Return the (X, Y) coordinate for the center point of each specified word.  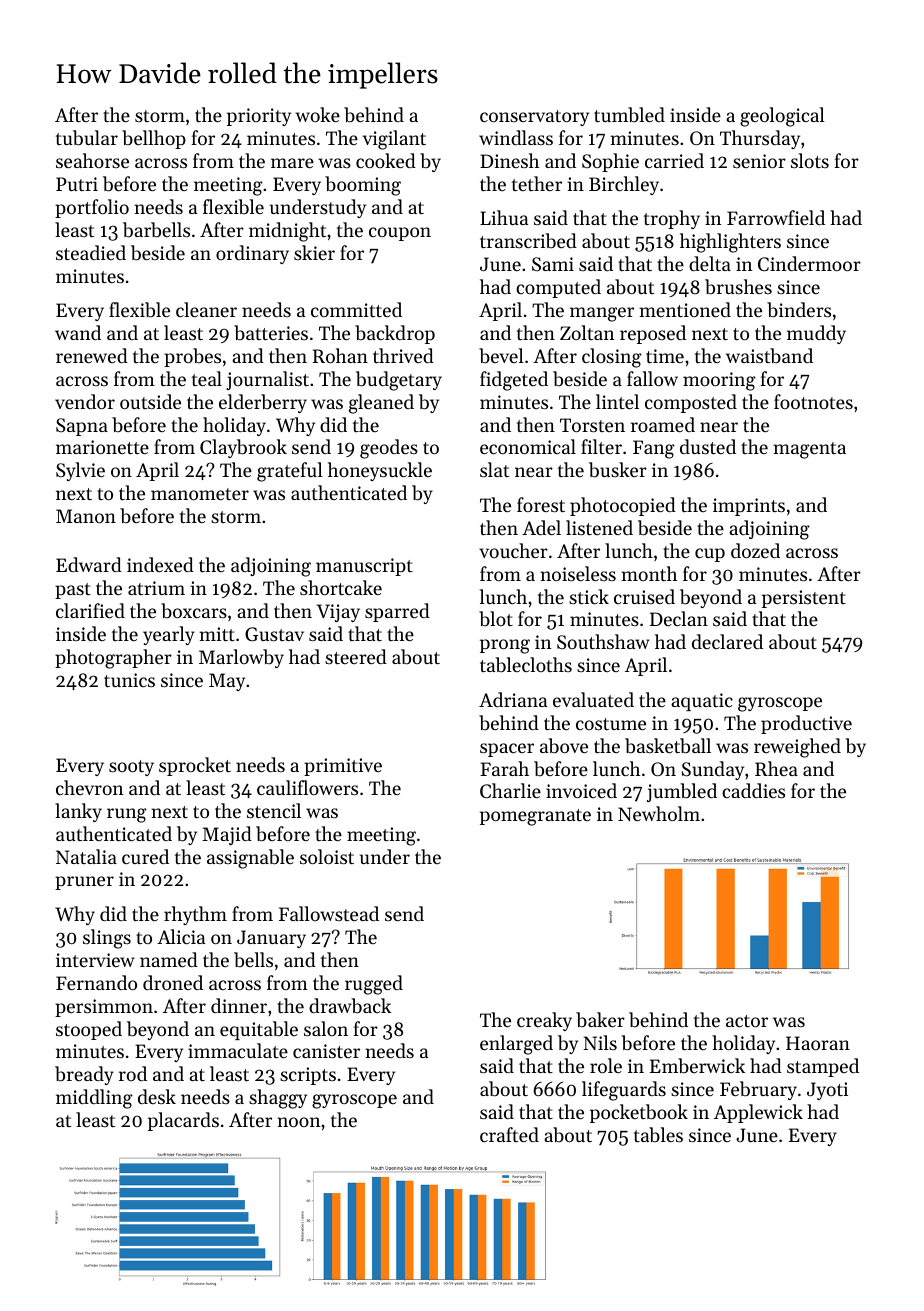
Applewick (758, 1113)
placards (183, 1121)
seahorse (92, 160)
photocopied (623, 506)
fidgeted (514, 381)
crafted (509, 1134)
